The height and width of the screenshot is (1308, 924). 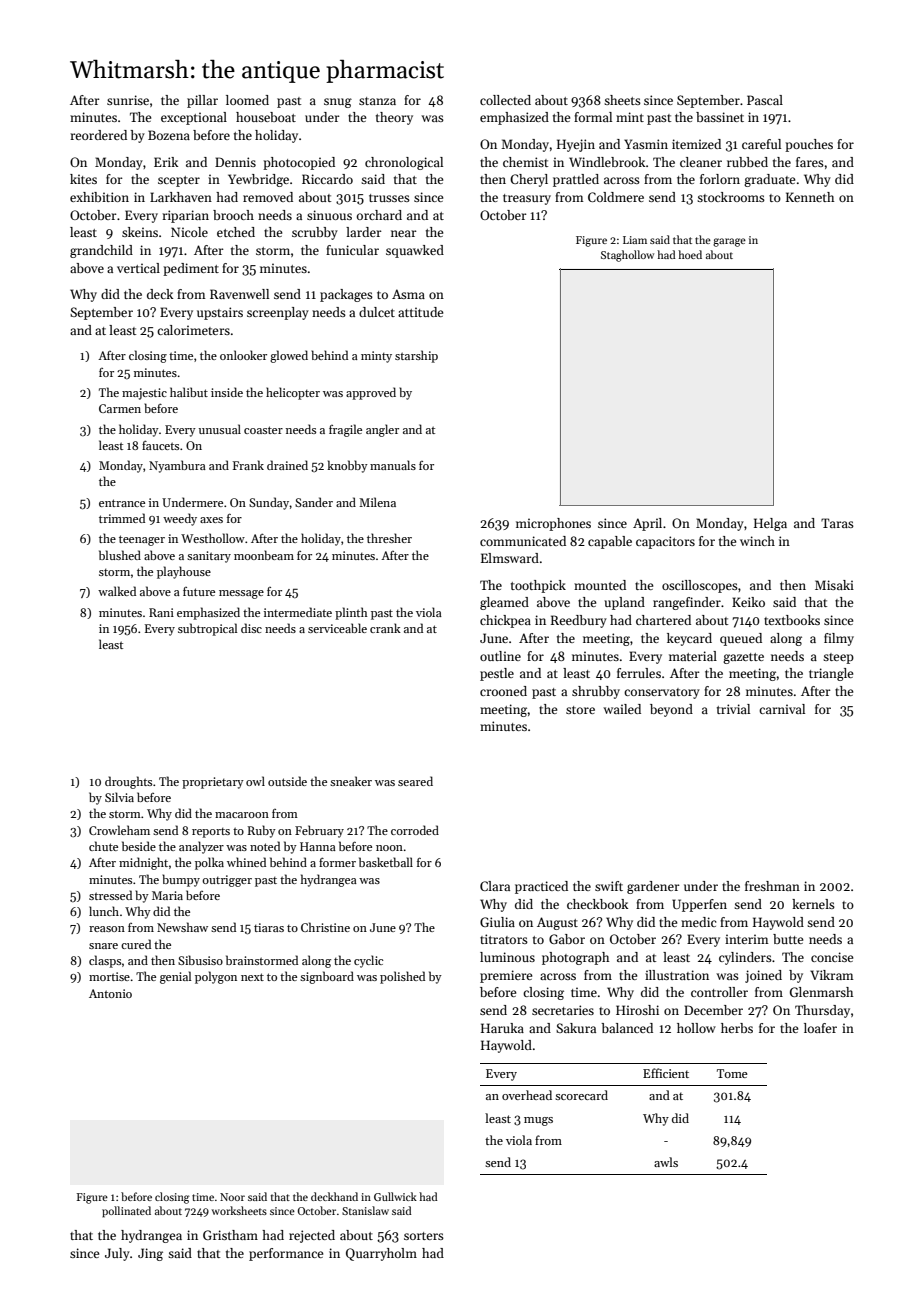 I want to click on Quarryholm, so click(x=381, y=1254).
